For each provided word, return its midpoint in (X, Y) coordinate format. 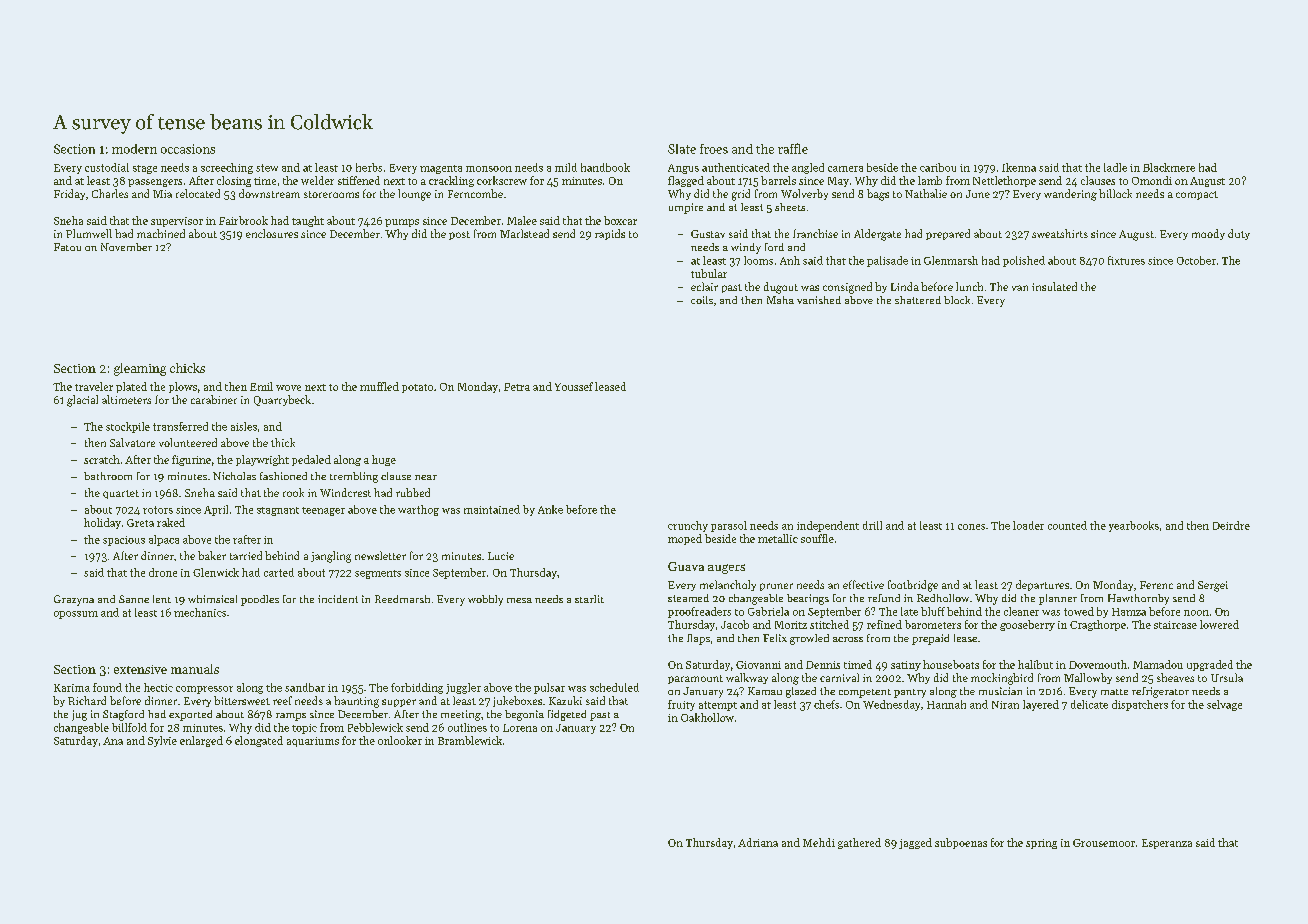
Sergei (1213, 586)
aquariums (313, 742)
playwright (262, 460)
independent (828, 526)
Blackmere (1169, 167)
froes (714, 149)
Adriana (758, 842)
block (957, 300)
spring (1041, 844)
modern (134, 149)
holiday (102, 523)
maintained (492, 509)
